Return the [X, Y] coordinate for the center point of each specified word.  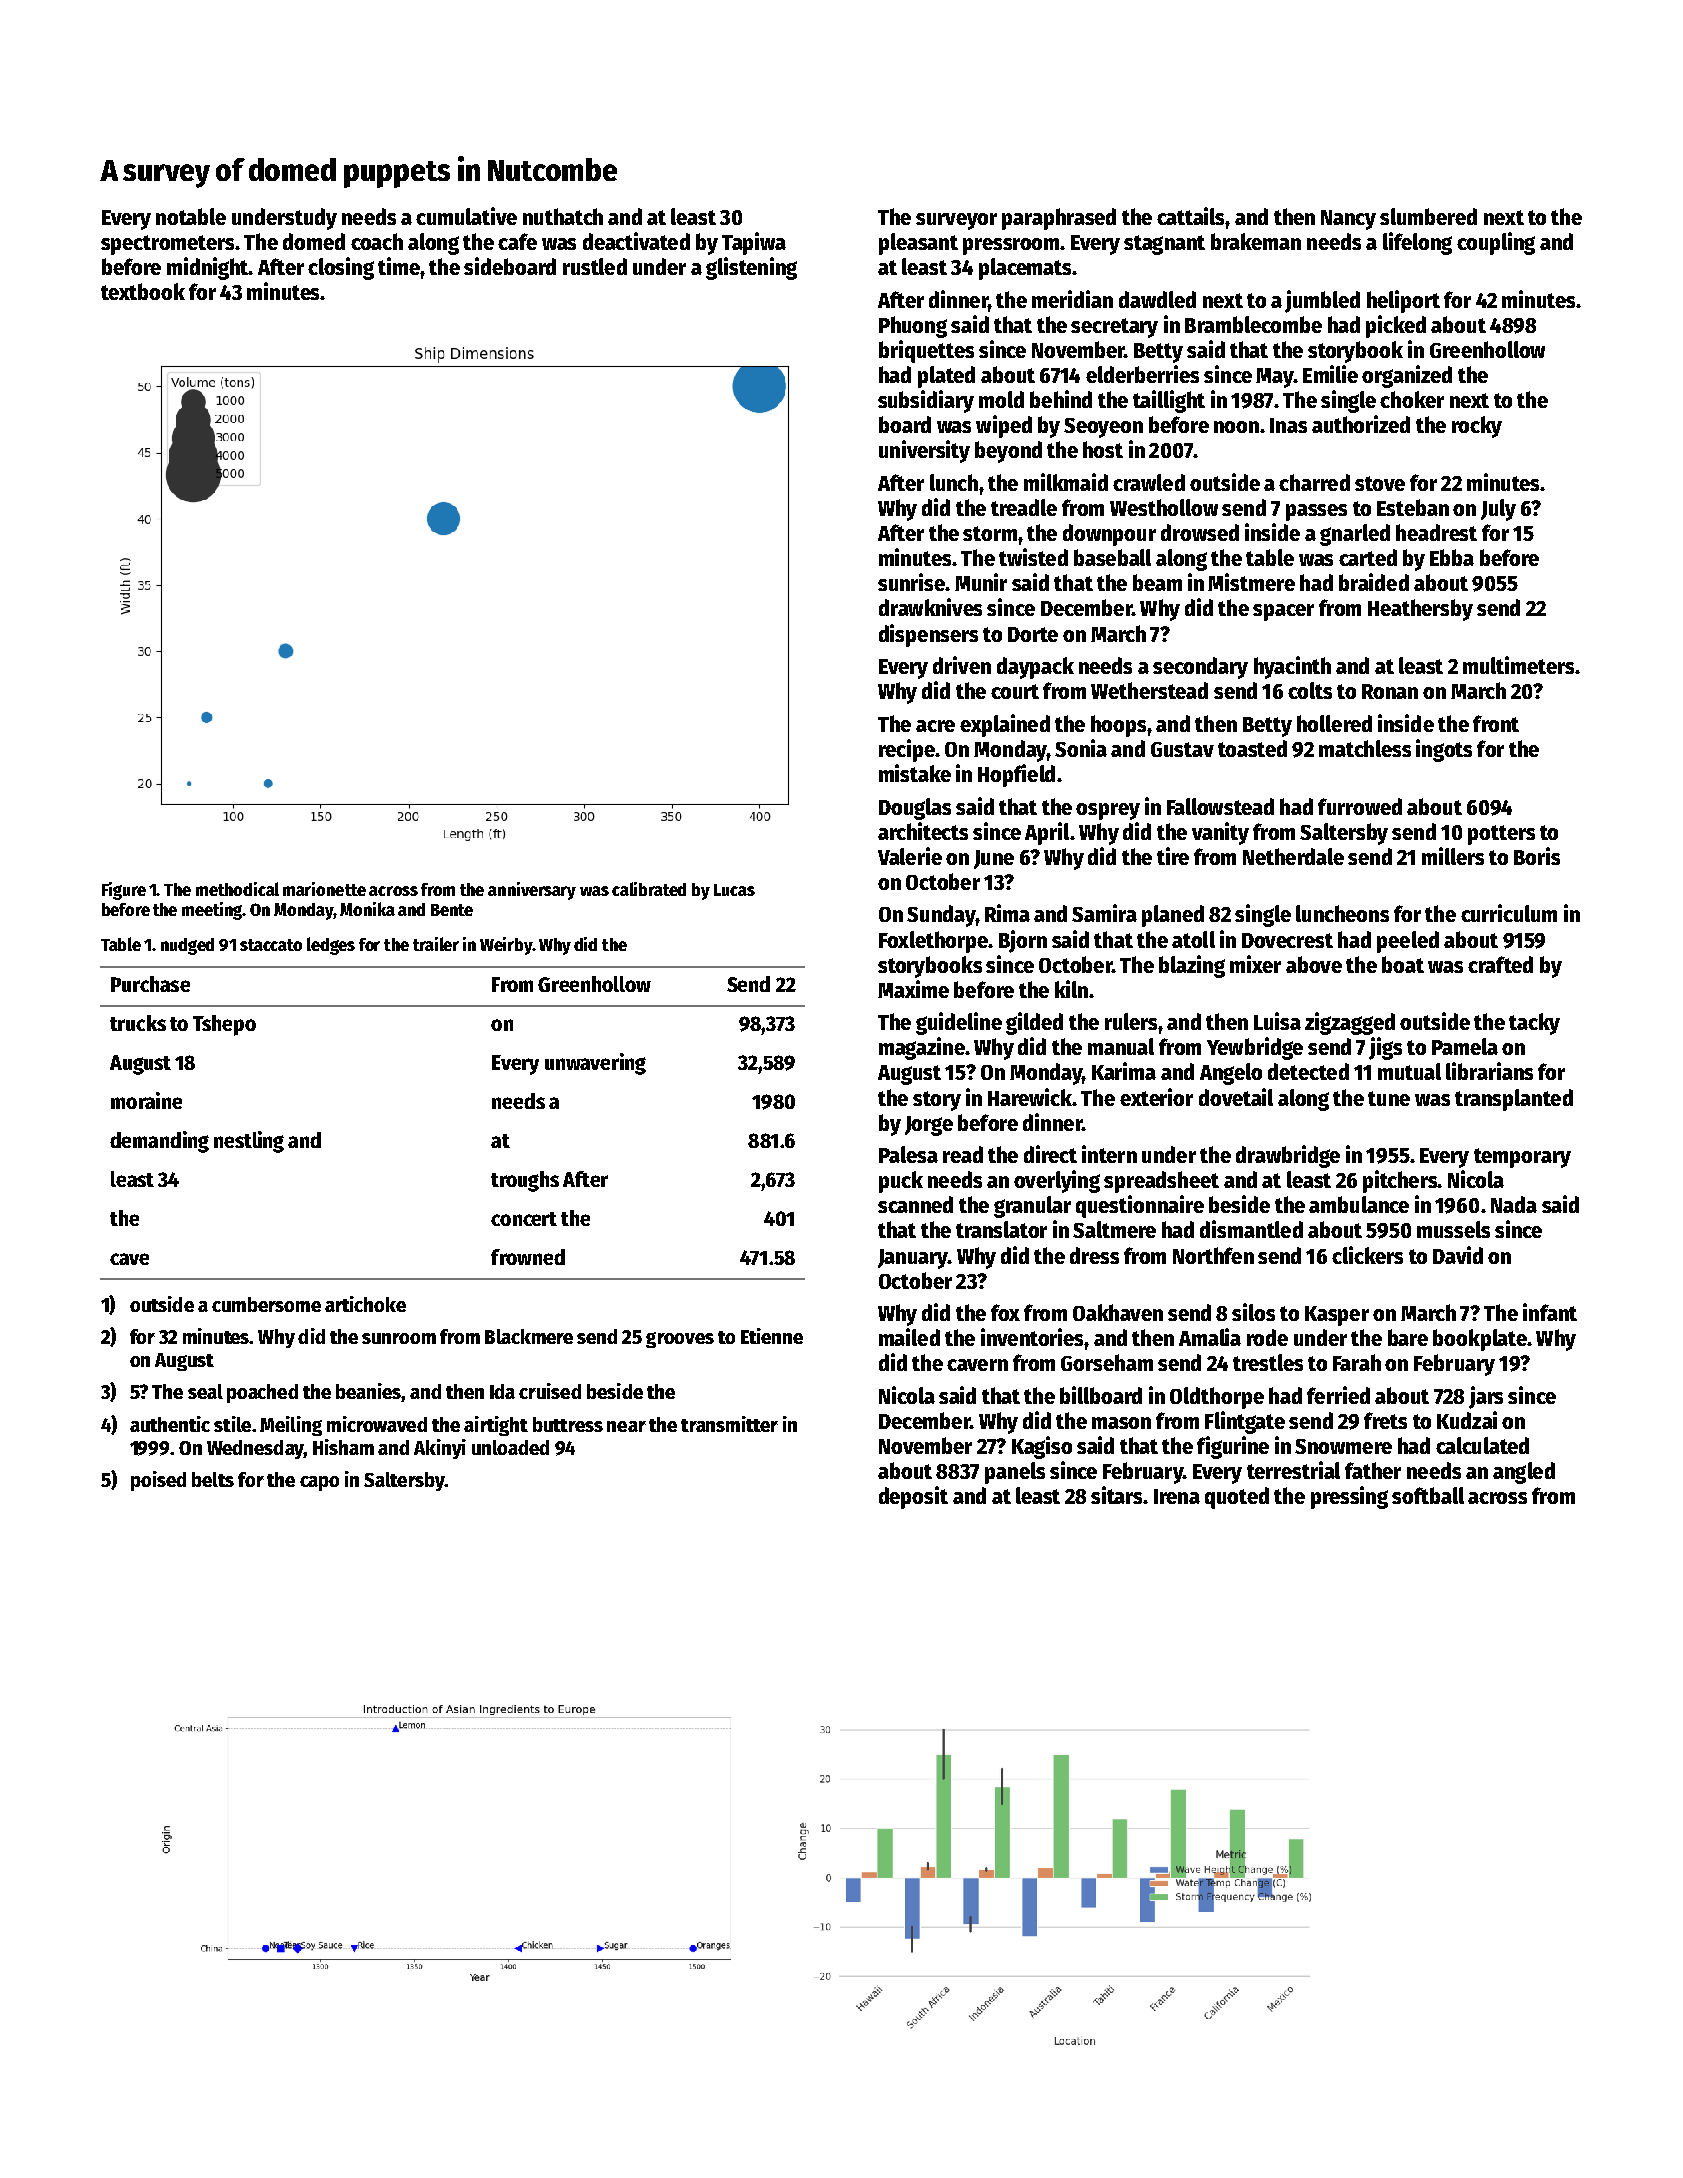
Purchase [150, 984]
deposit [913, 1497]
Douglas [915, 809]
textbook [143, 291]
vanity [1220, 833]
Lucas [734, 890]
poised [158, 1481]
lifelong [1417, 243]
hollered [1334, 723]
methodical [237, 889]
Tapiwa [754, 243]
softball [1428, 1495]
